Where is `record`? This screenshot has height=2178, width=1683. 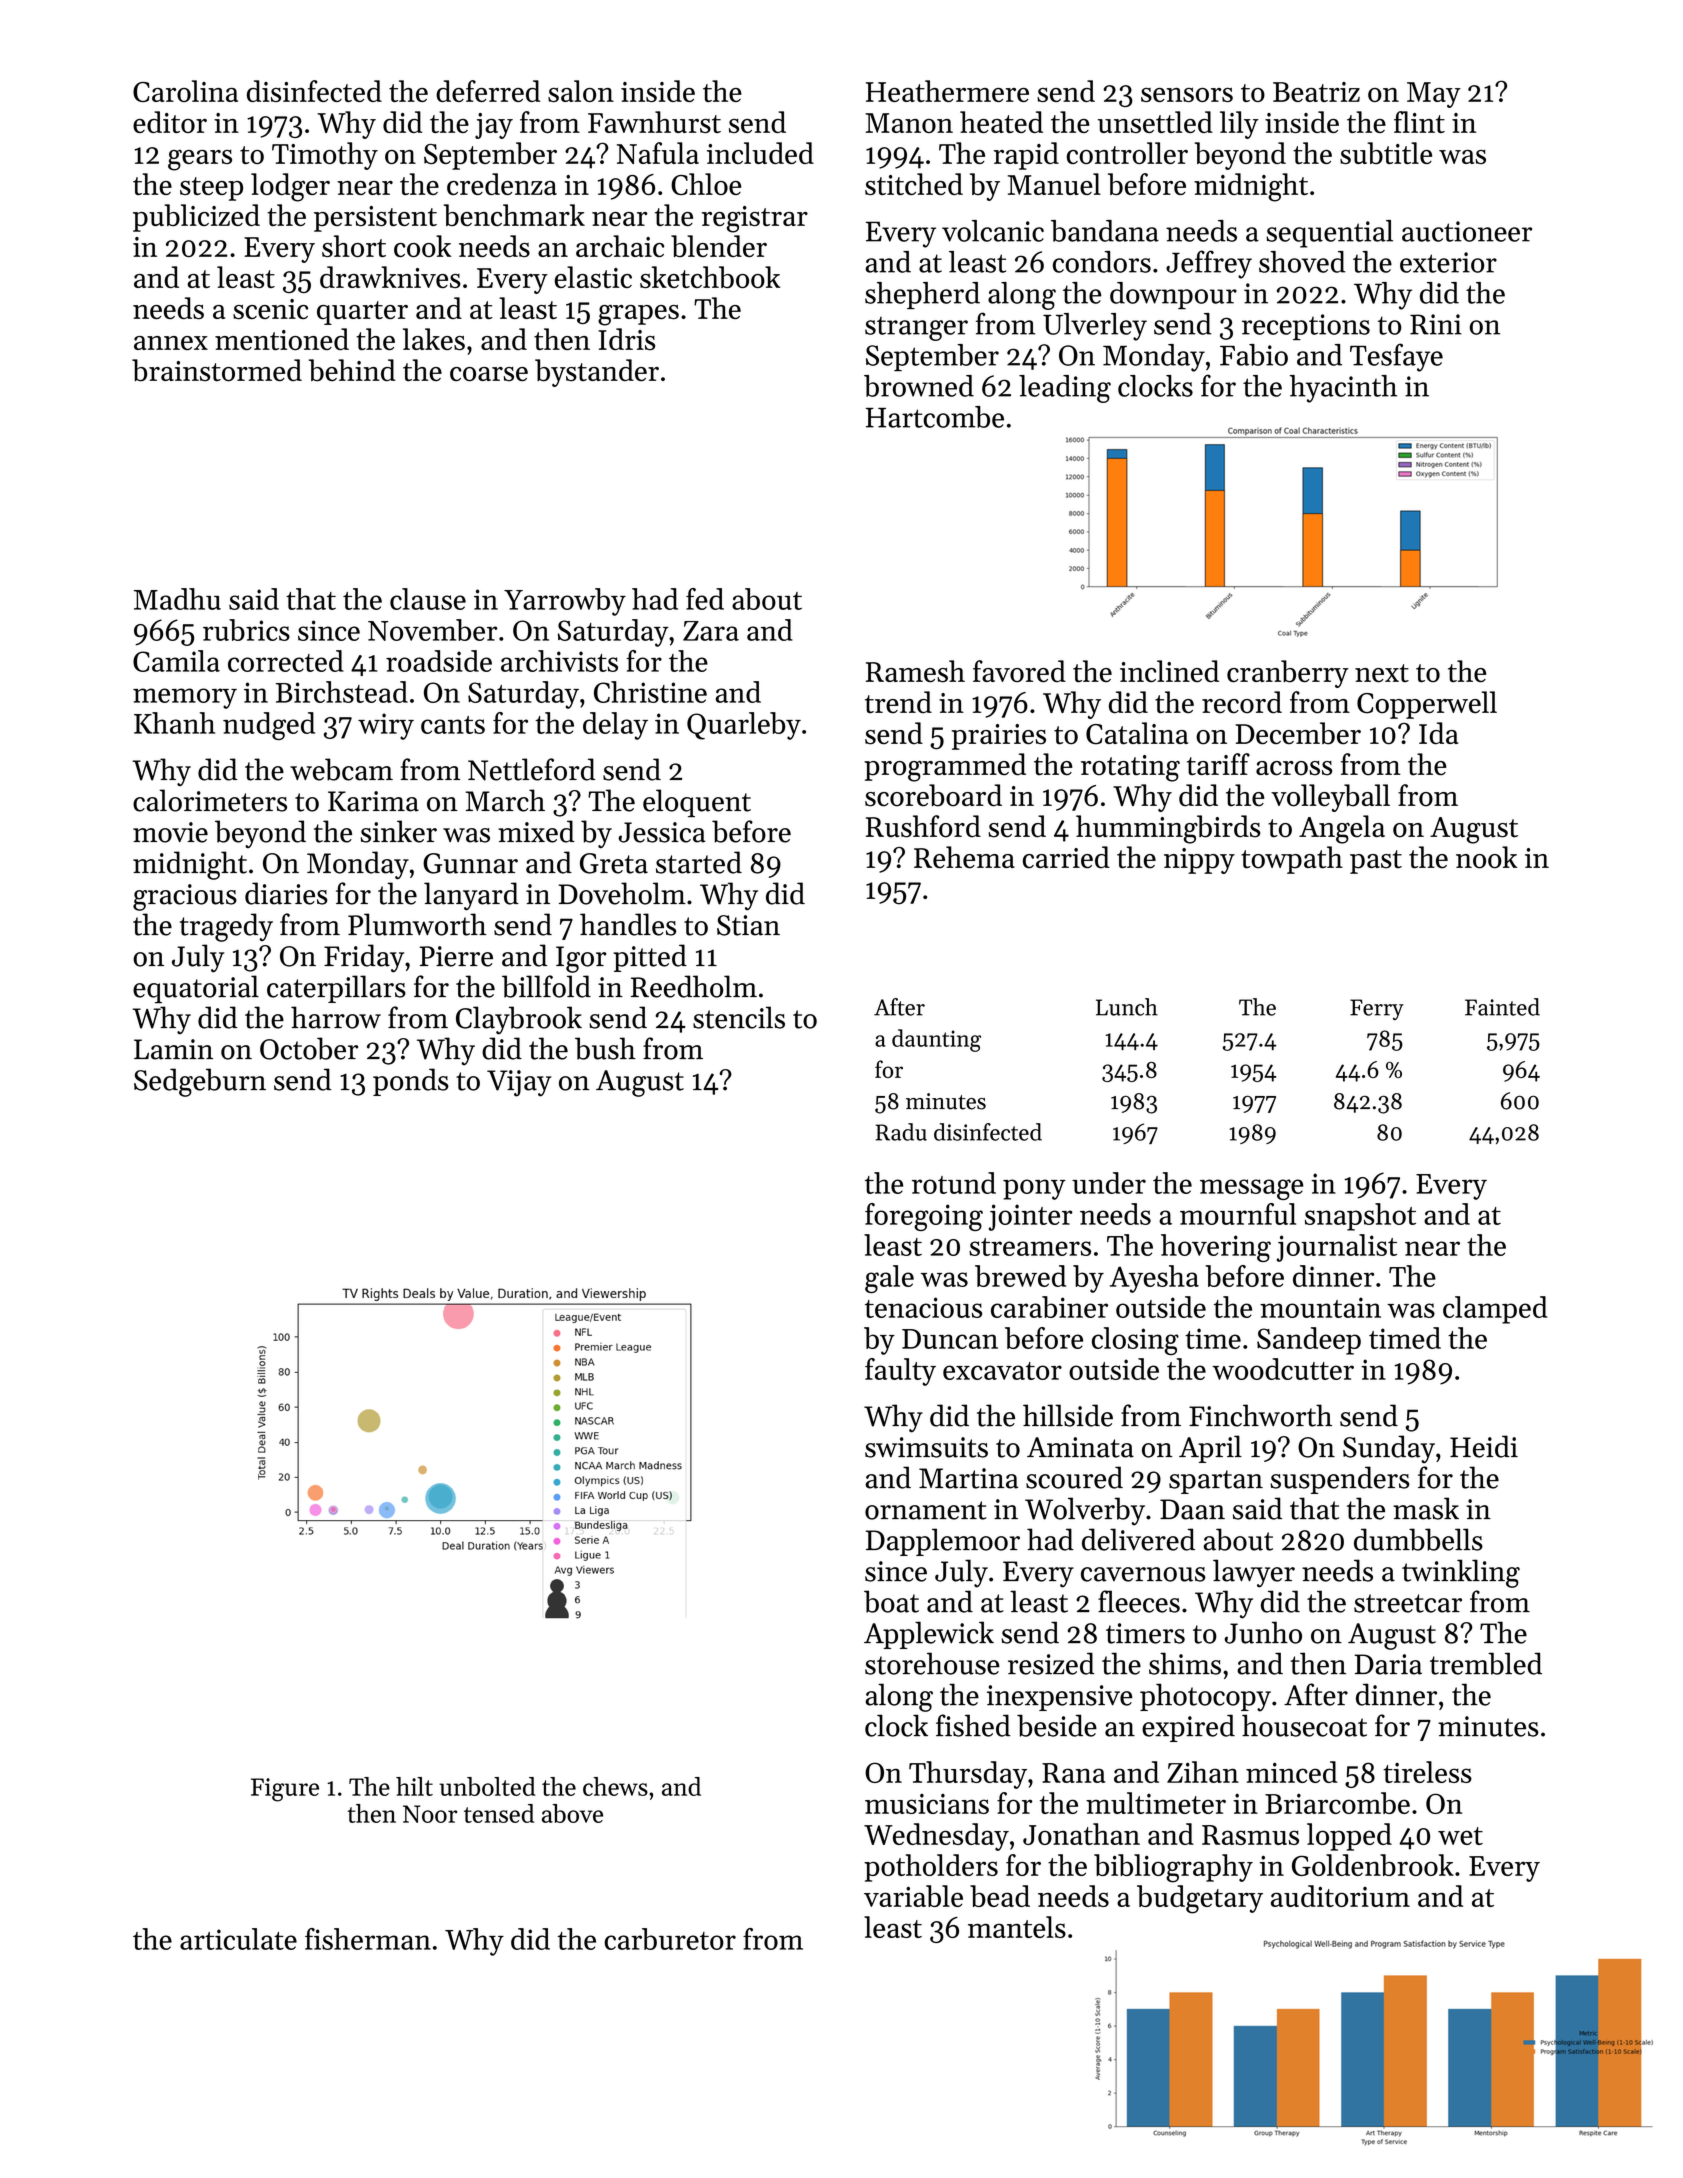 record is located at coordinates (1242, 702).
